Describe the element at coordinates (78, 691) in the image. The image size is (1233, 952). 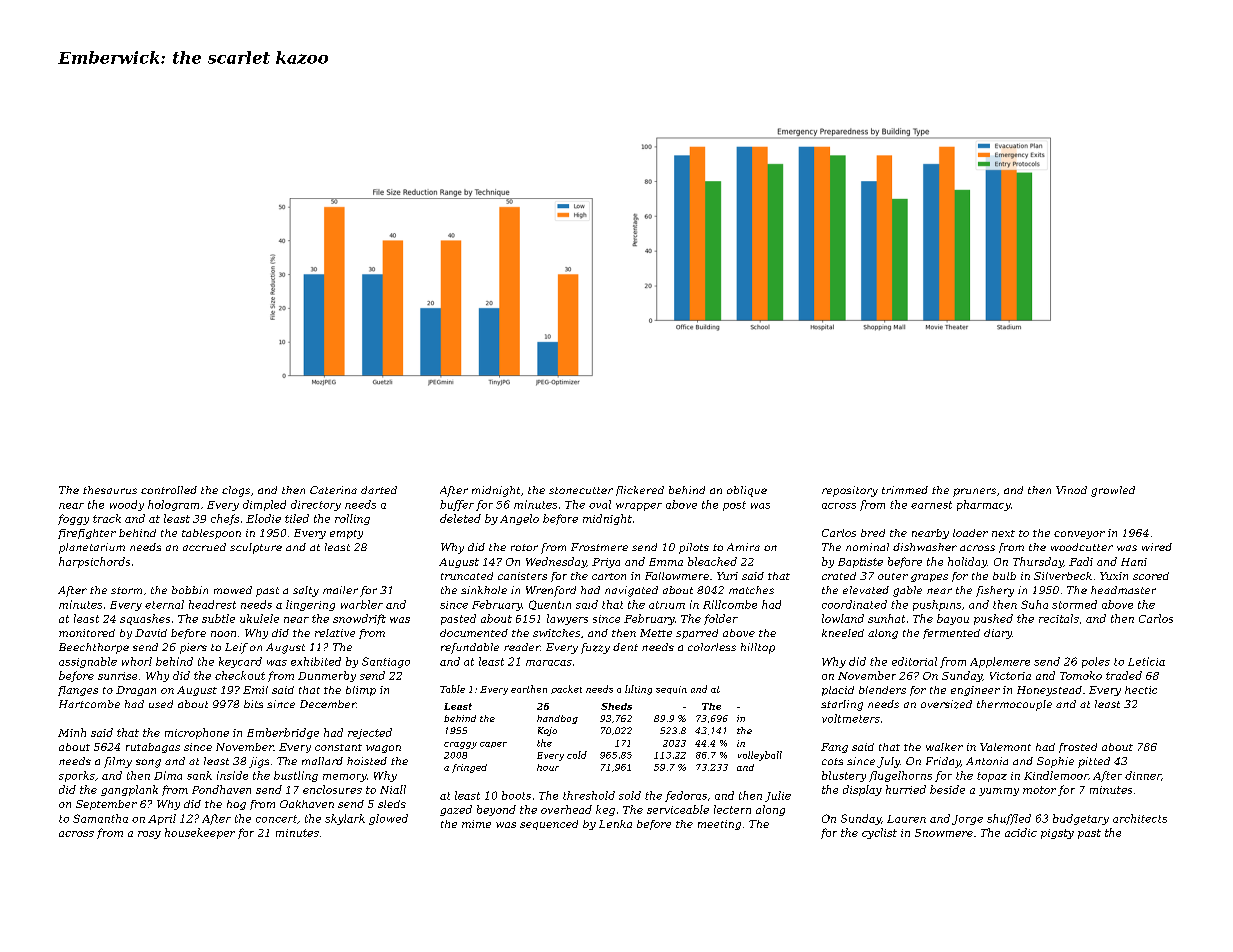
I see `flanges` at that location.
